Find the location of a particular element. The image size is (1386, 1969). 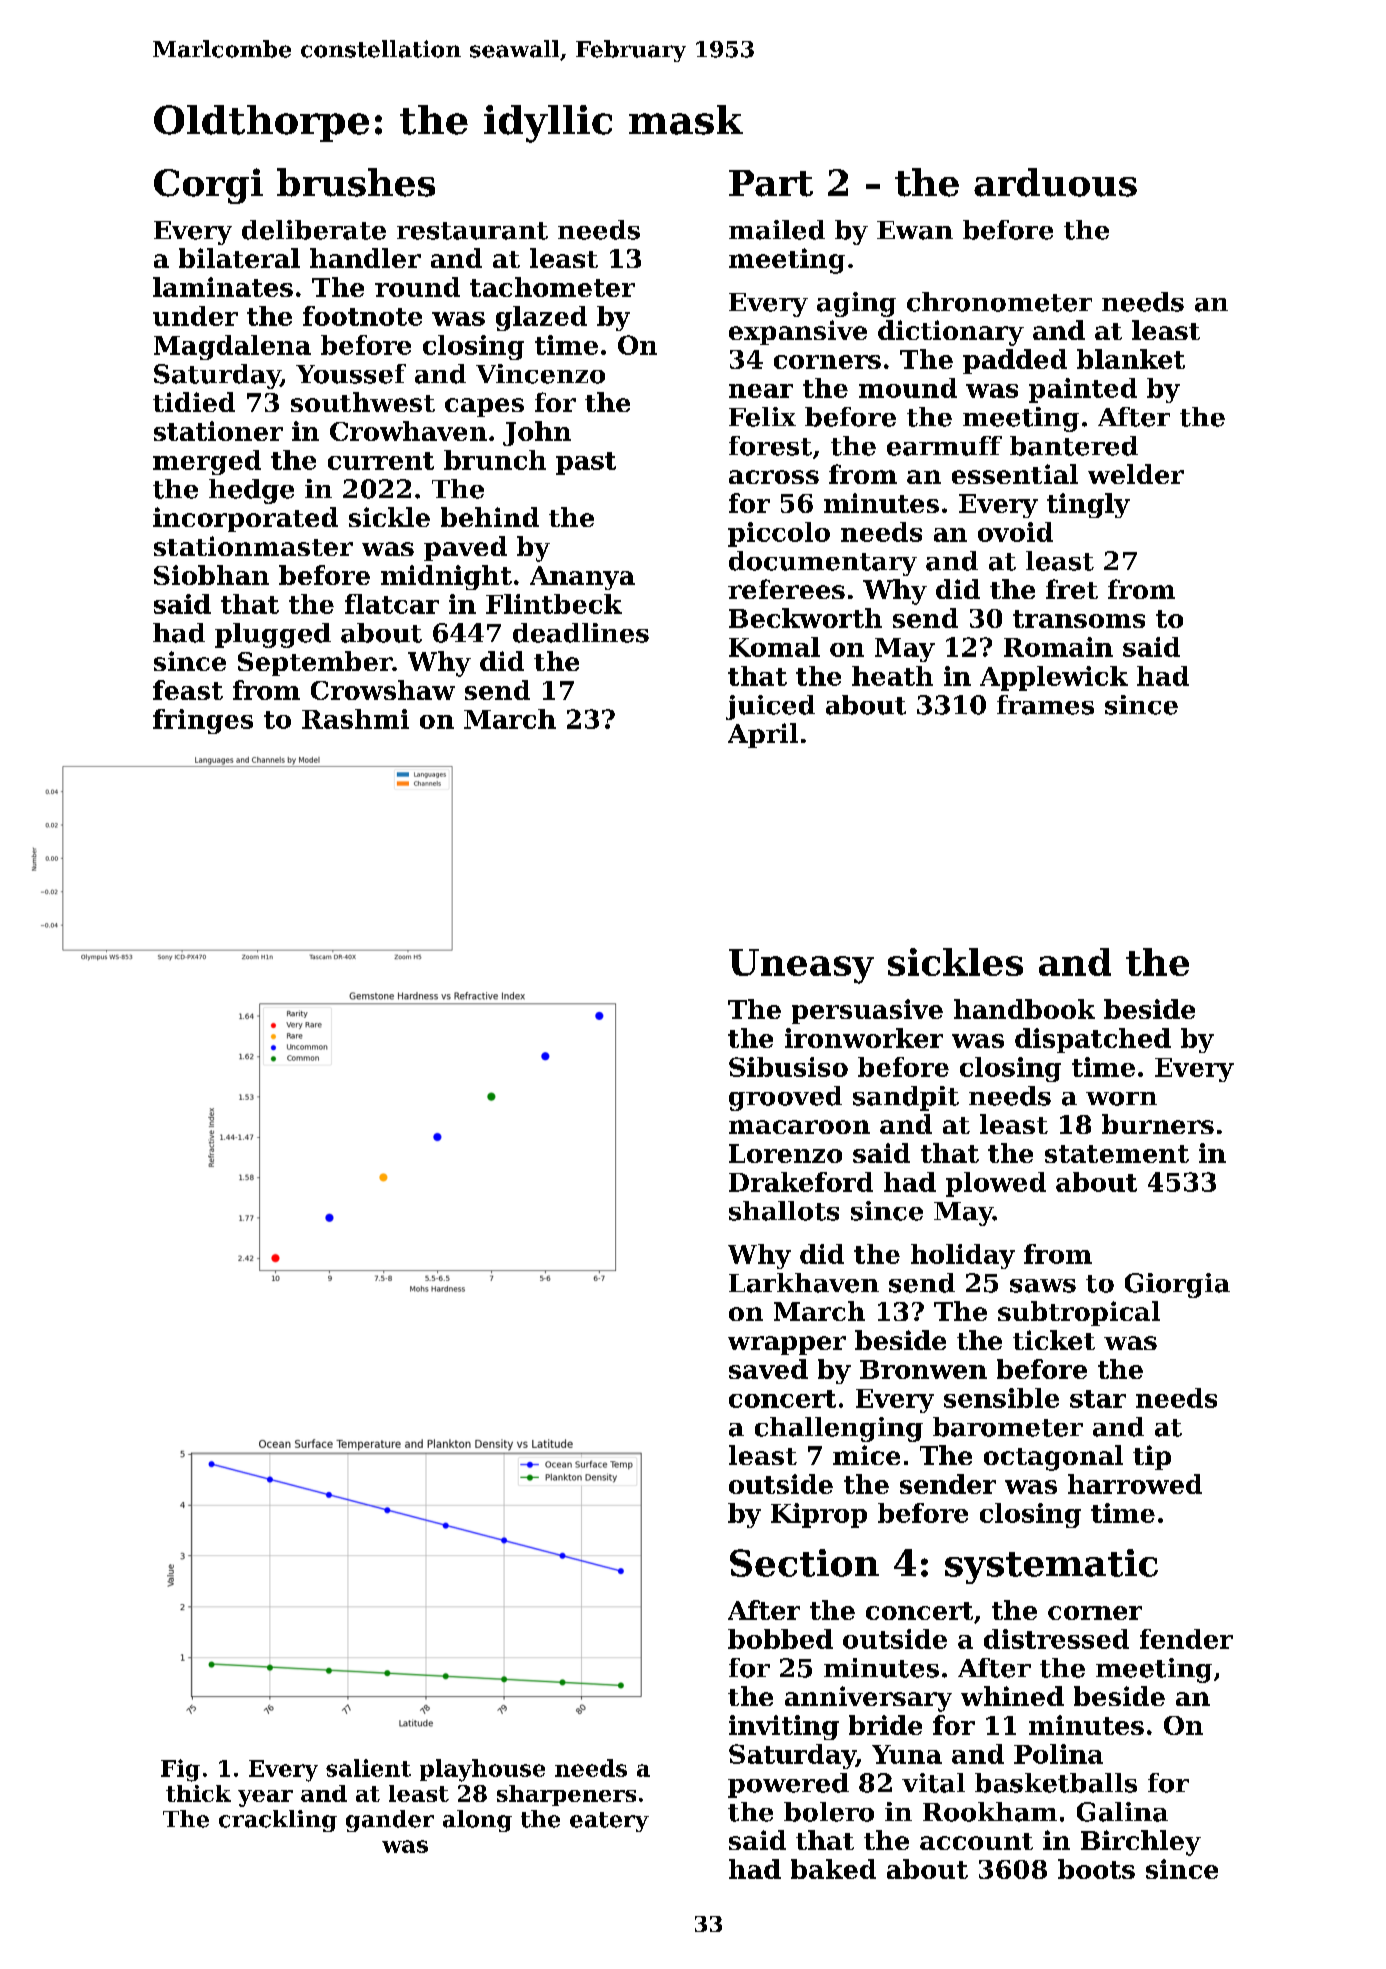

fringes is located at coordinates (203, 721).
